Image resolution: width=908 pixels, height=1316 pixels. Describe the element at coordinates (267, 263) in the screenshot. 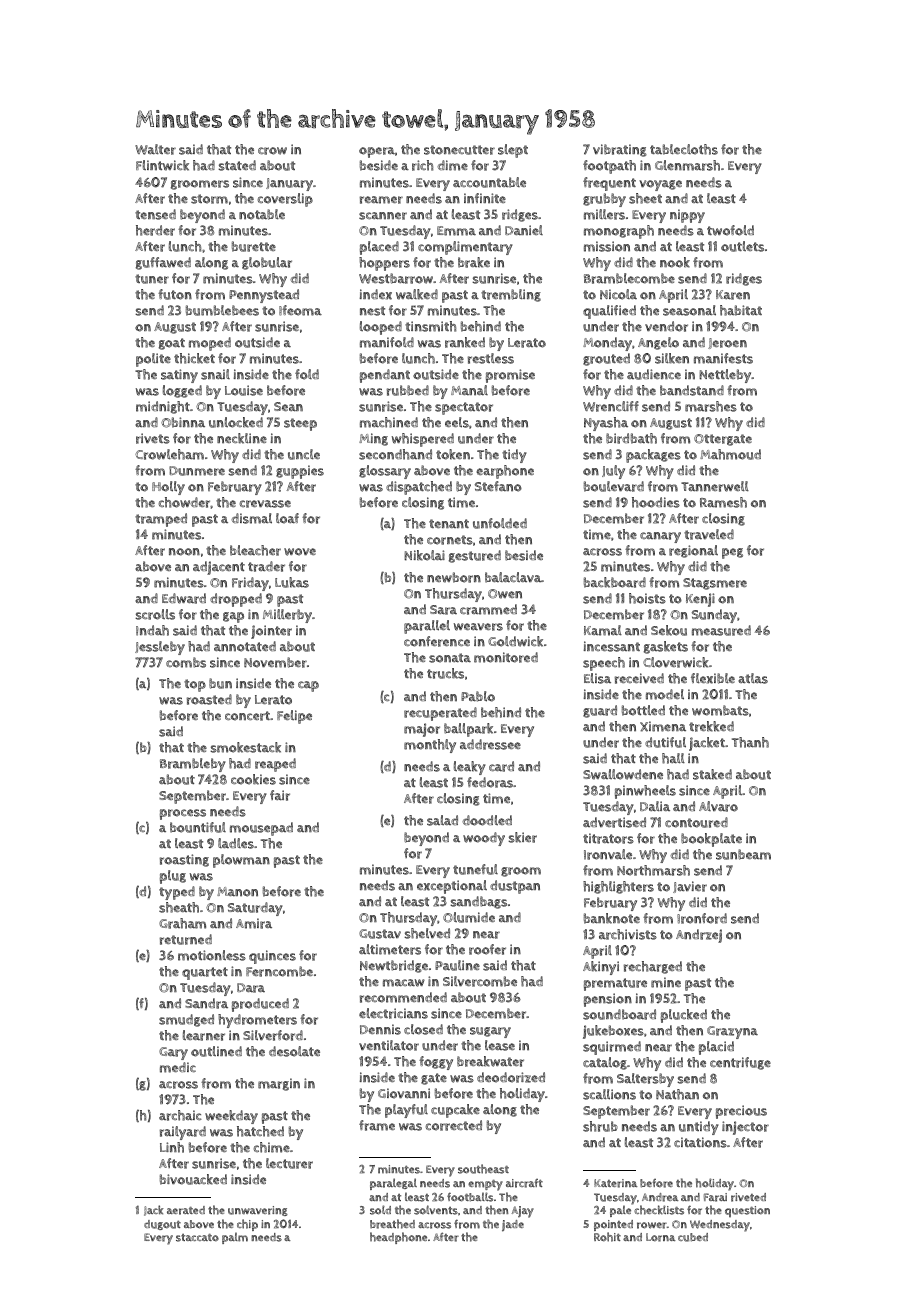

I see `globular` at that location.
